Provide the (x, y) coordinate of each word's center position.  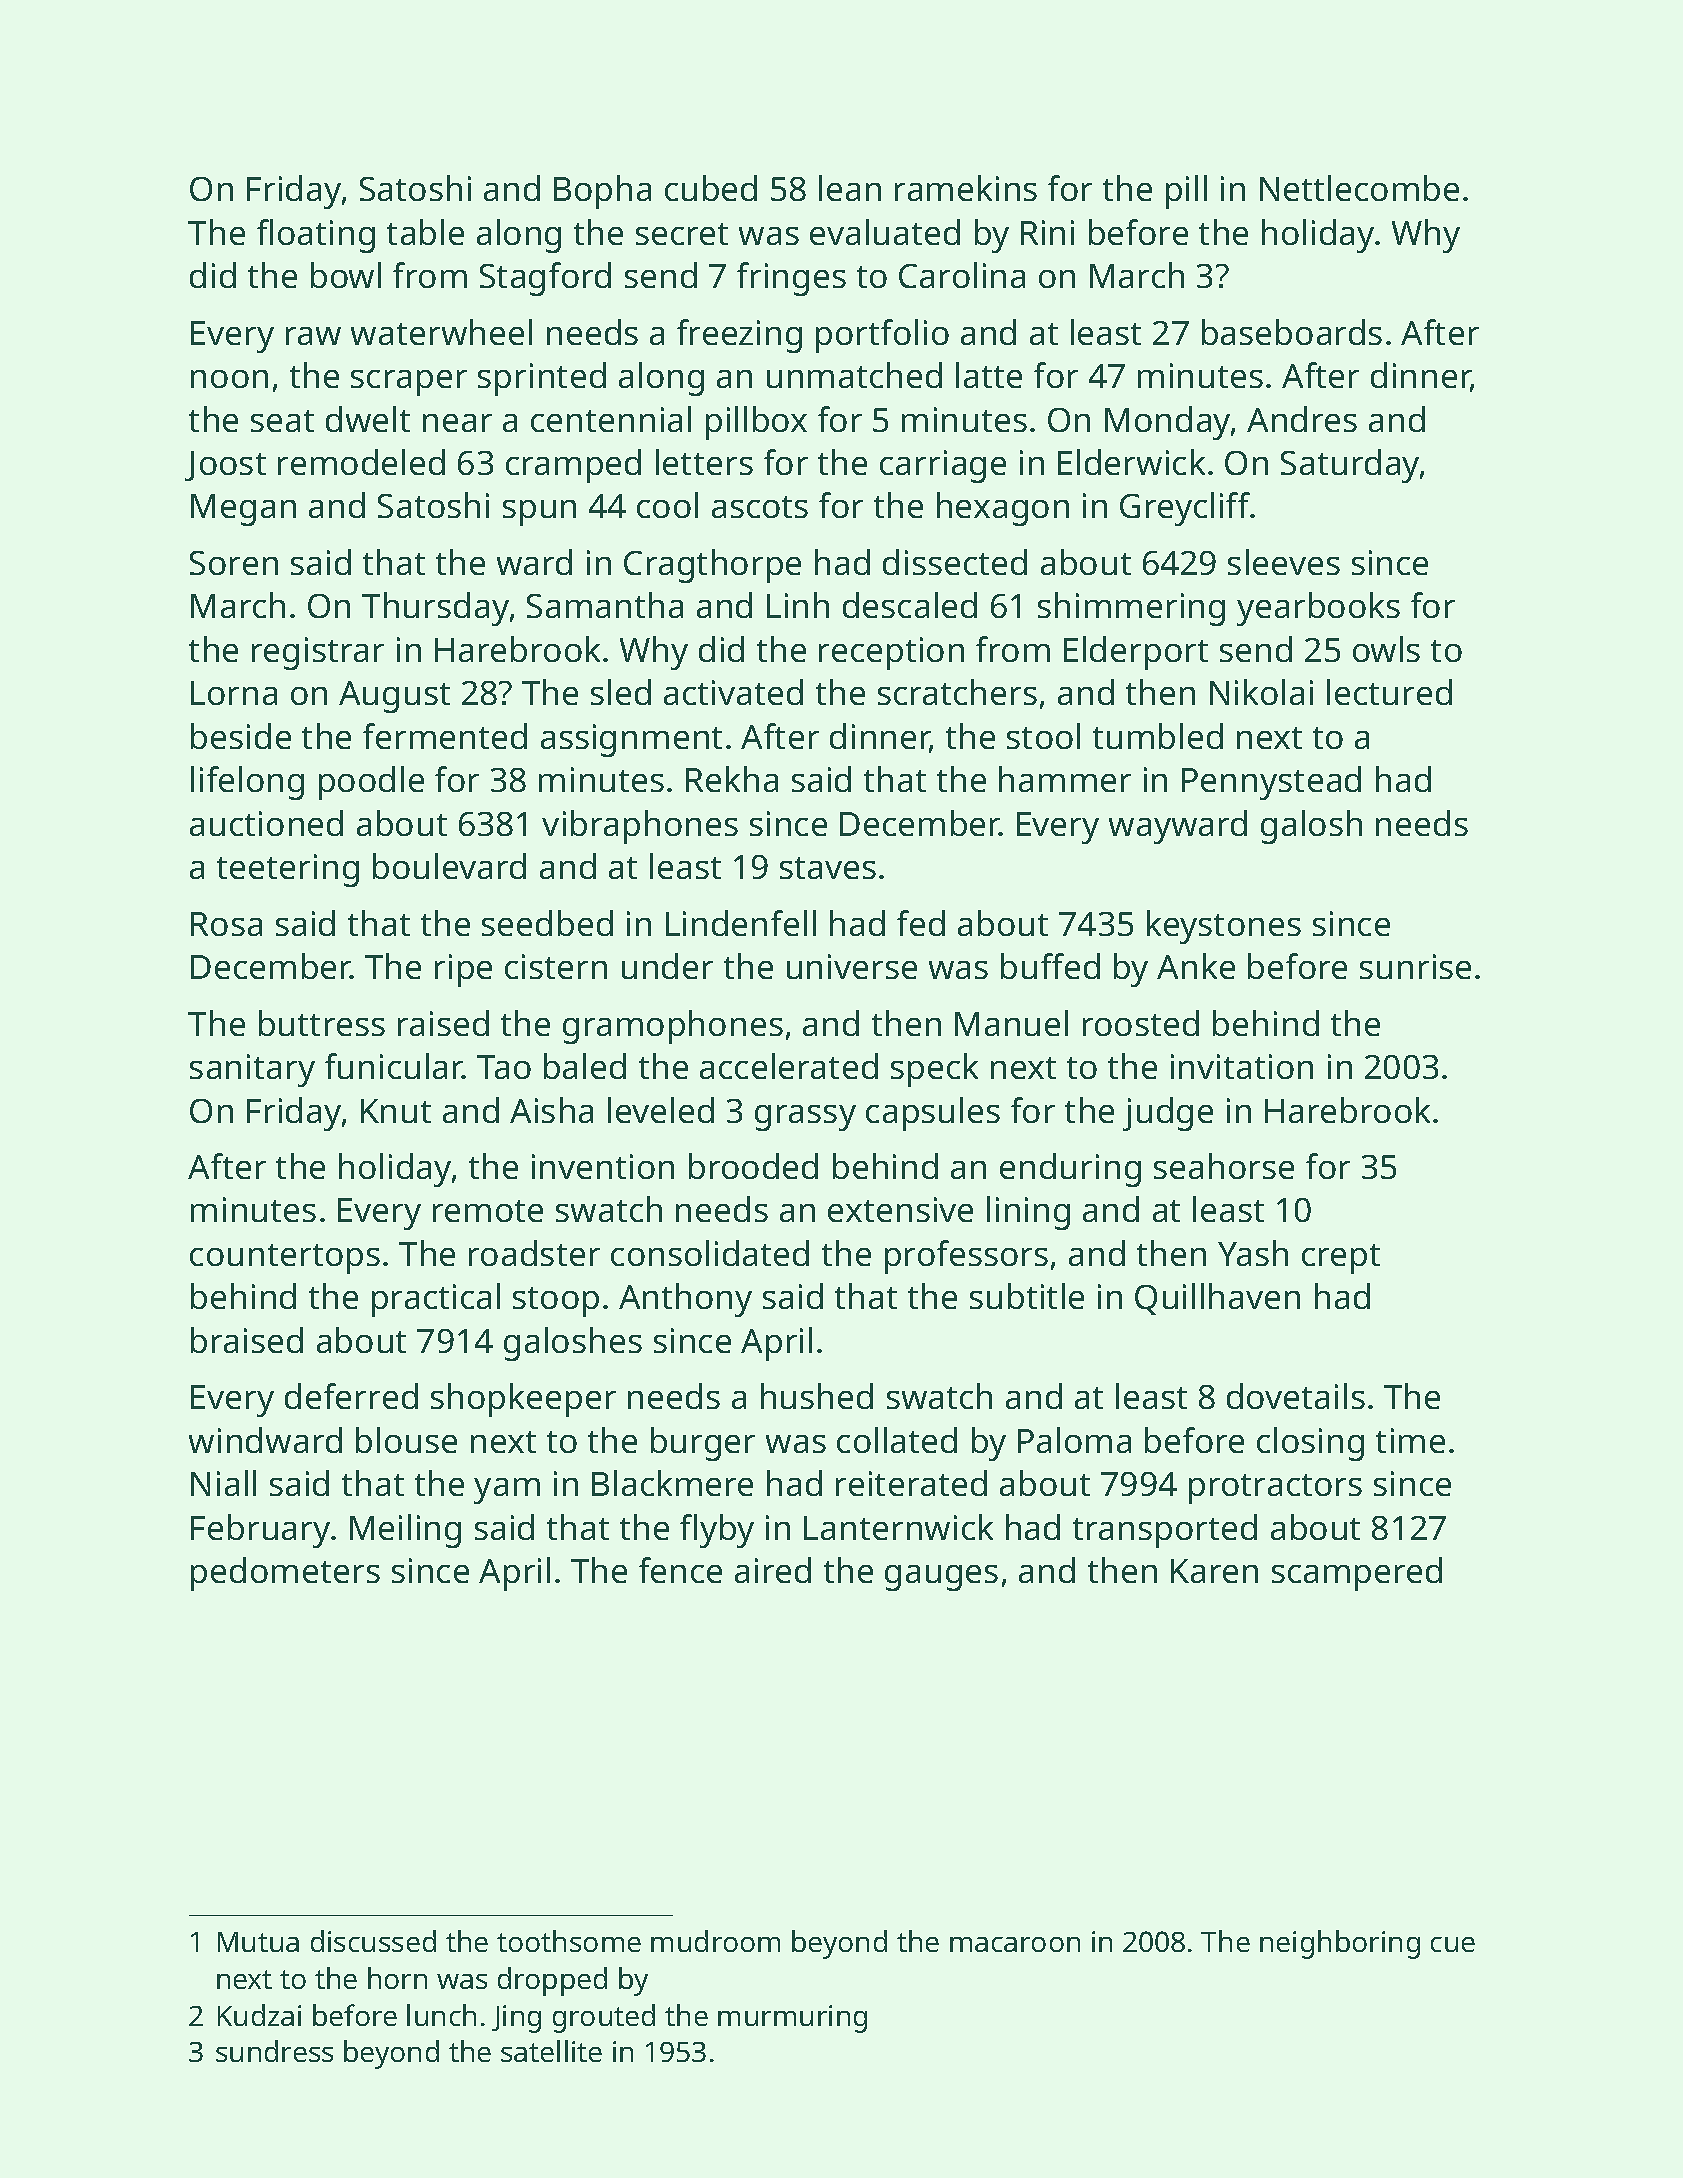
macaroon (1015, 1944)
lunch (441, 2015)
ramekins (966, 188)
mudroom (715, 1941)
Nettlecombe (1359, 188)
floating (316, 236)
